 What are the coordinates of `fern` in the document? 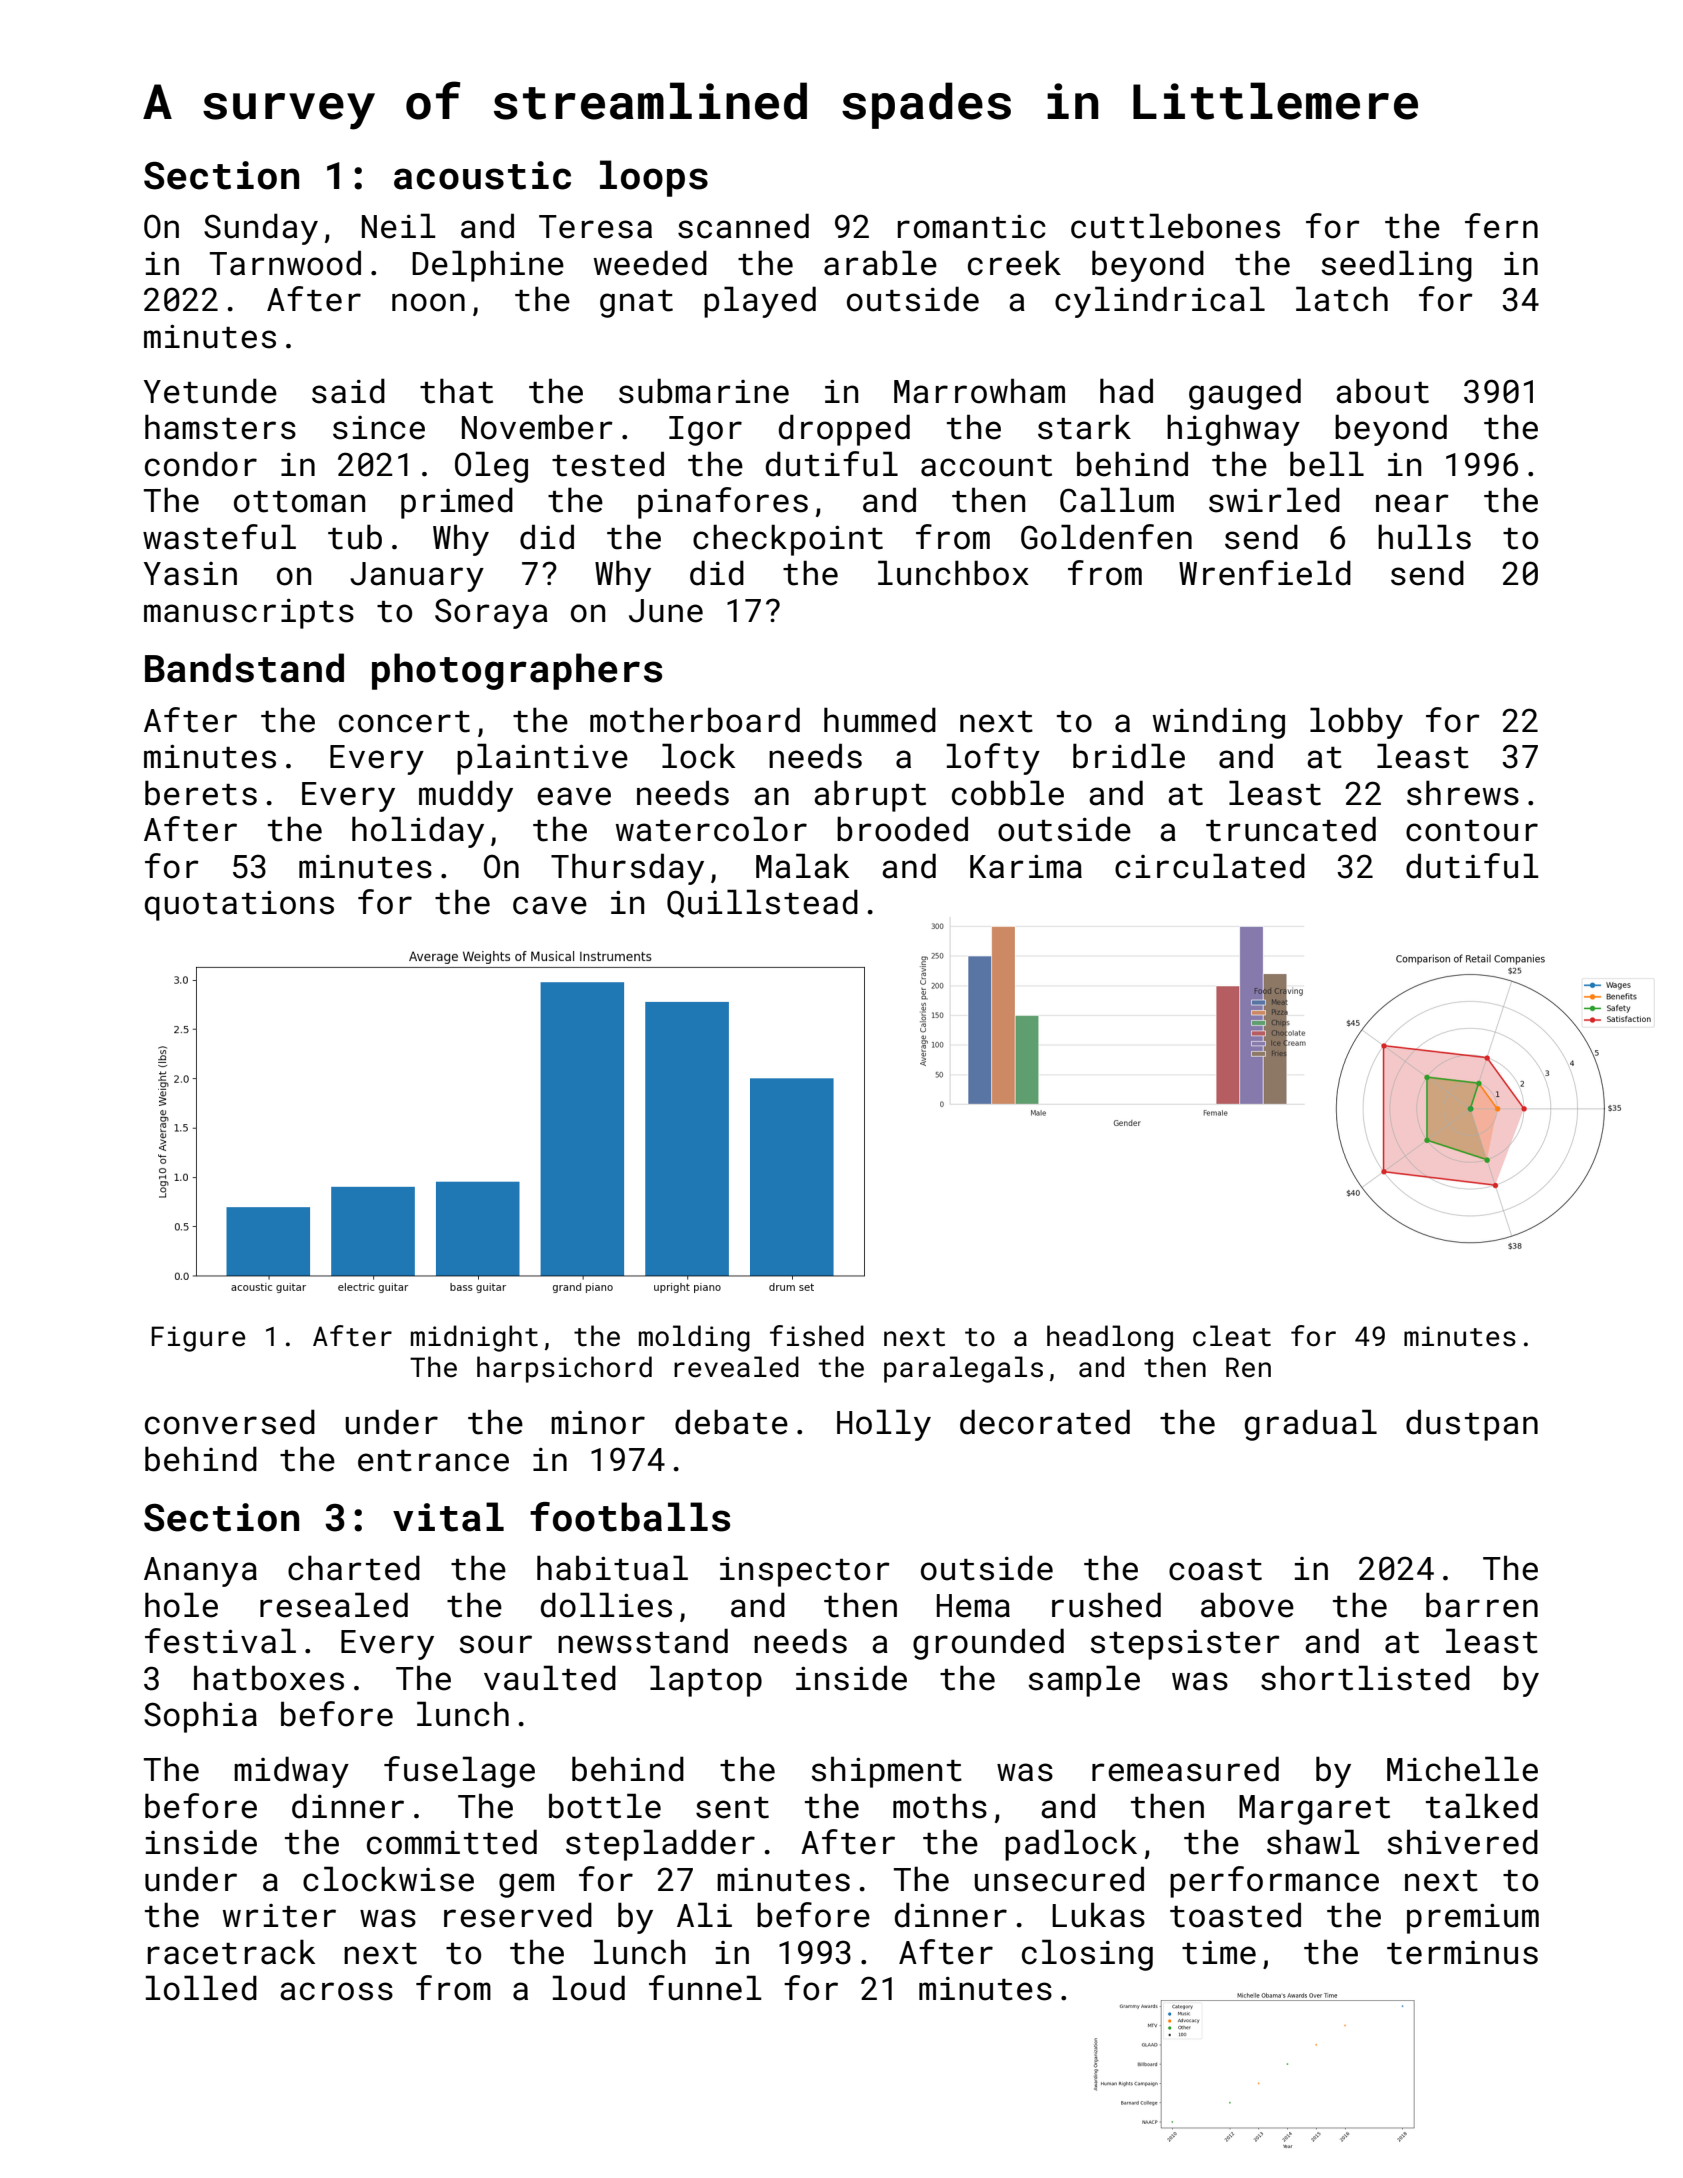 It's located at (1501, 226).
